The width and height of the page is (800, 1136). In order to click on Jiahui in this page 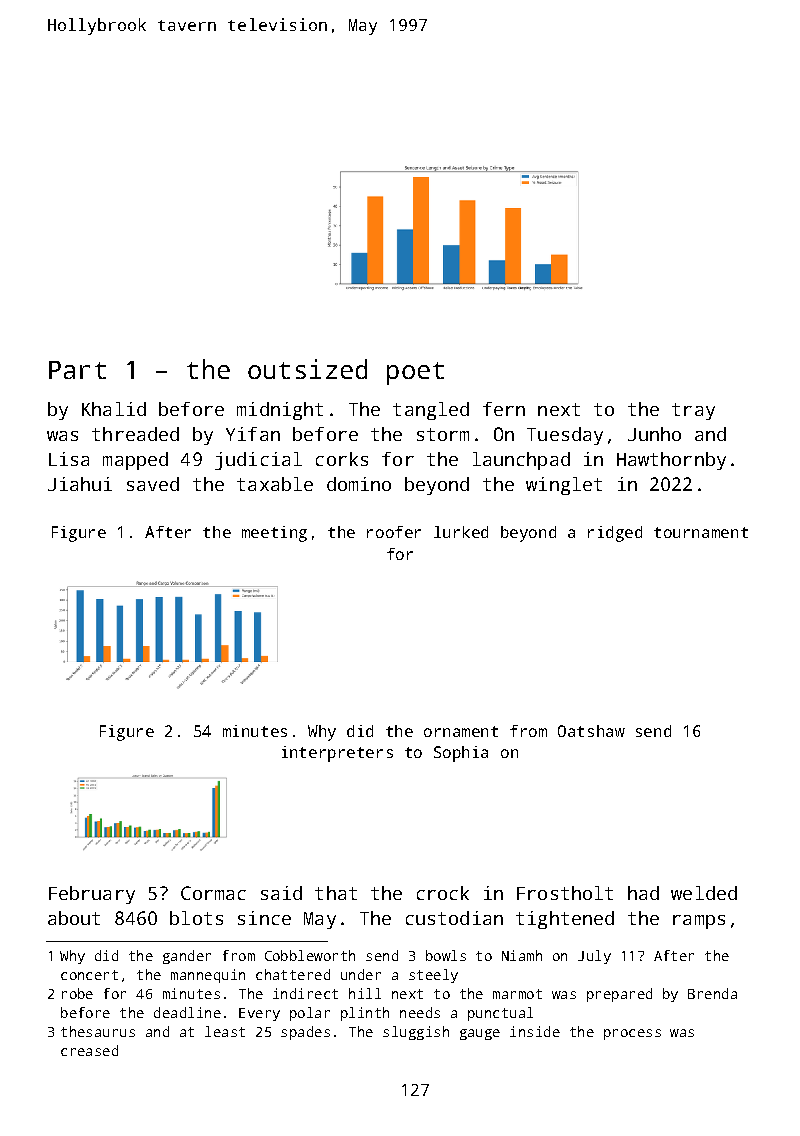, I will do `click(80, 484)`.
